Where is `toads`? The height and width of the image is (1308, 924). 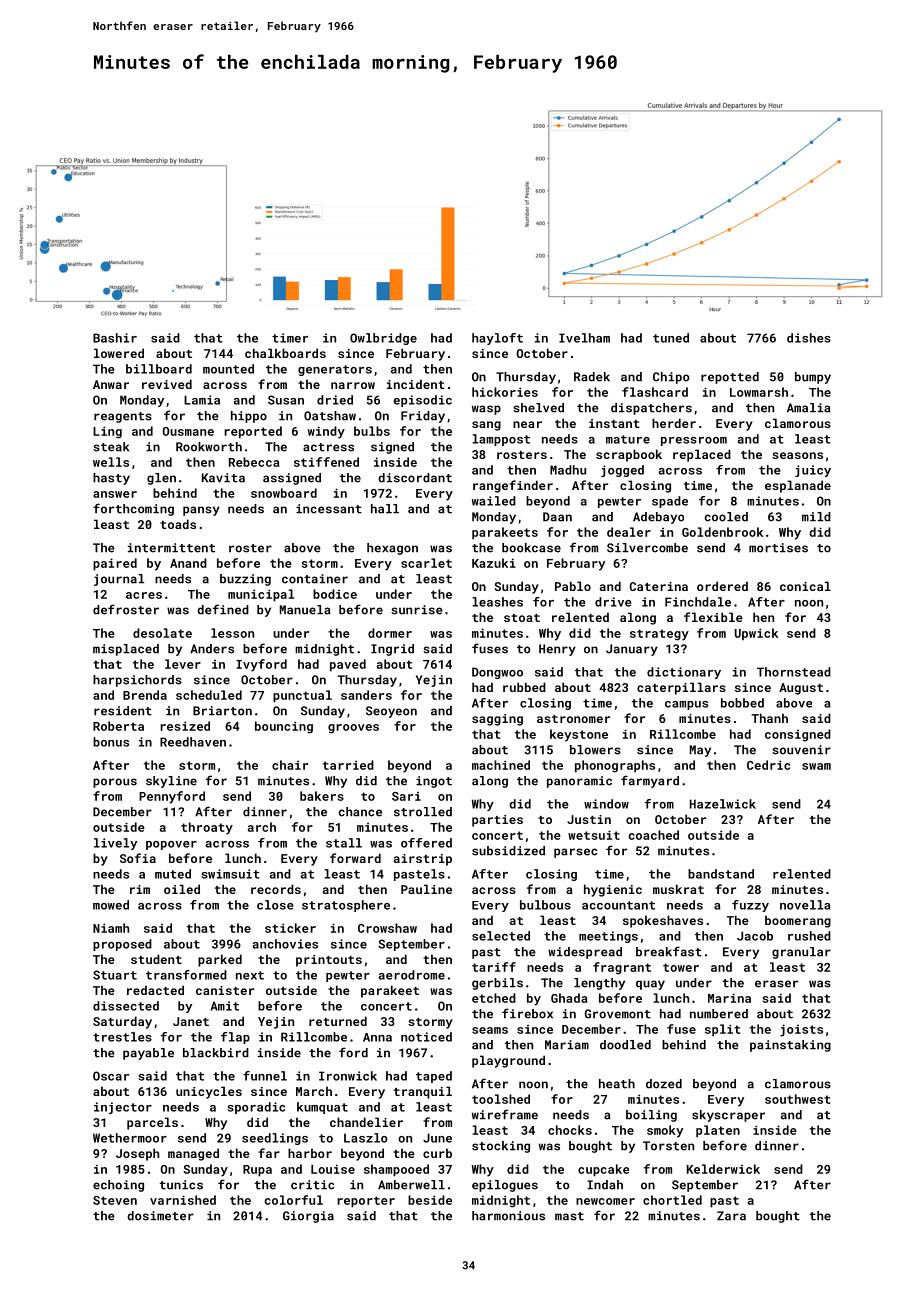 toads is located at coordinates (178, 524).
